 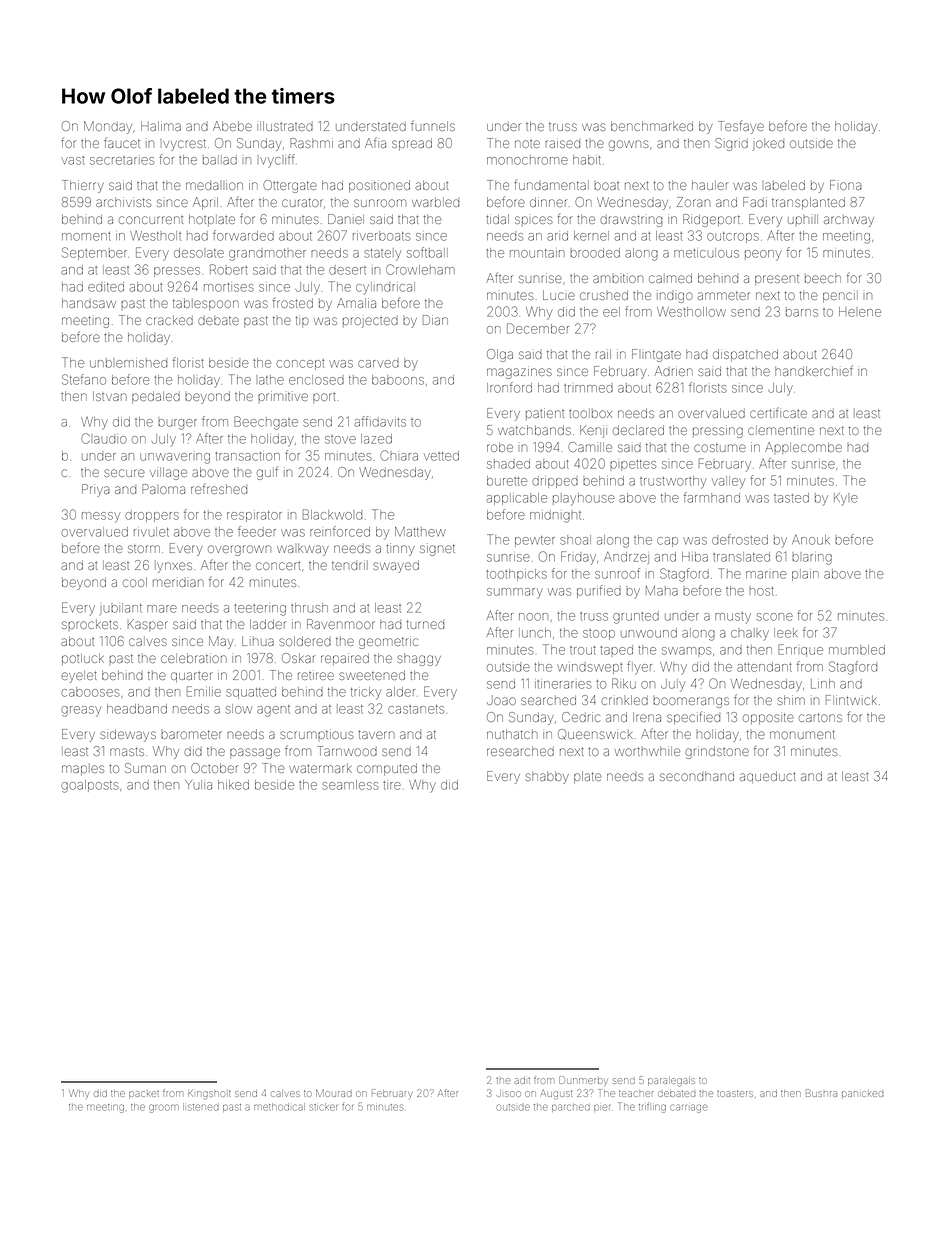 What do you see at coordinates (509, 387) in the image?
I see `Ironford` at bounding box center [509, 387].
